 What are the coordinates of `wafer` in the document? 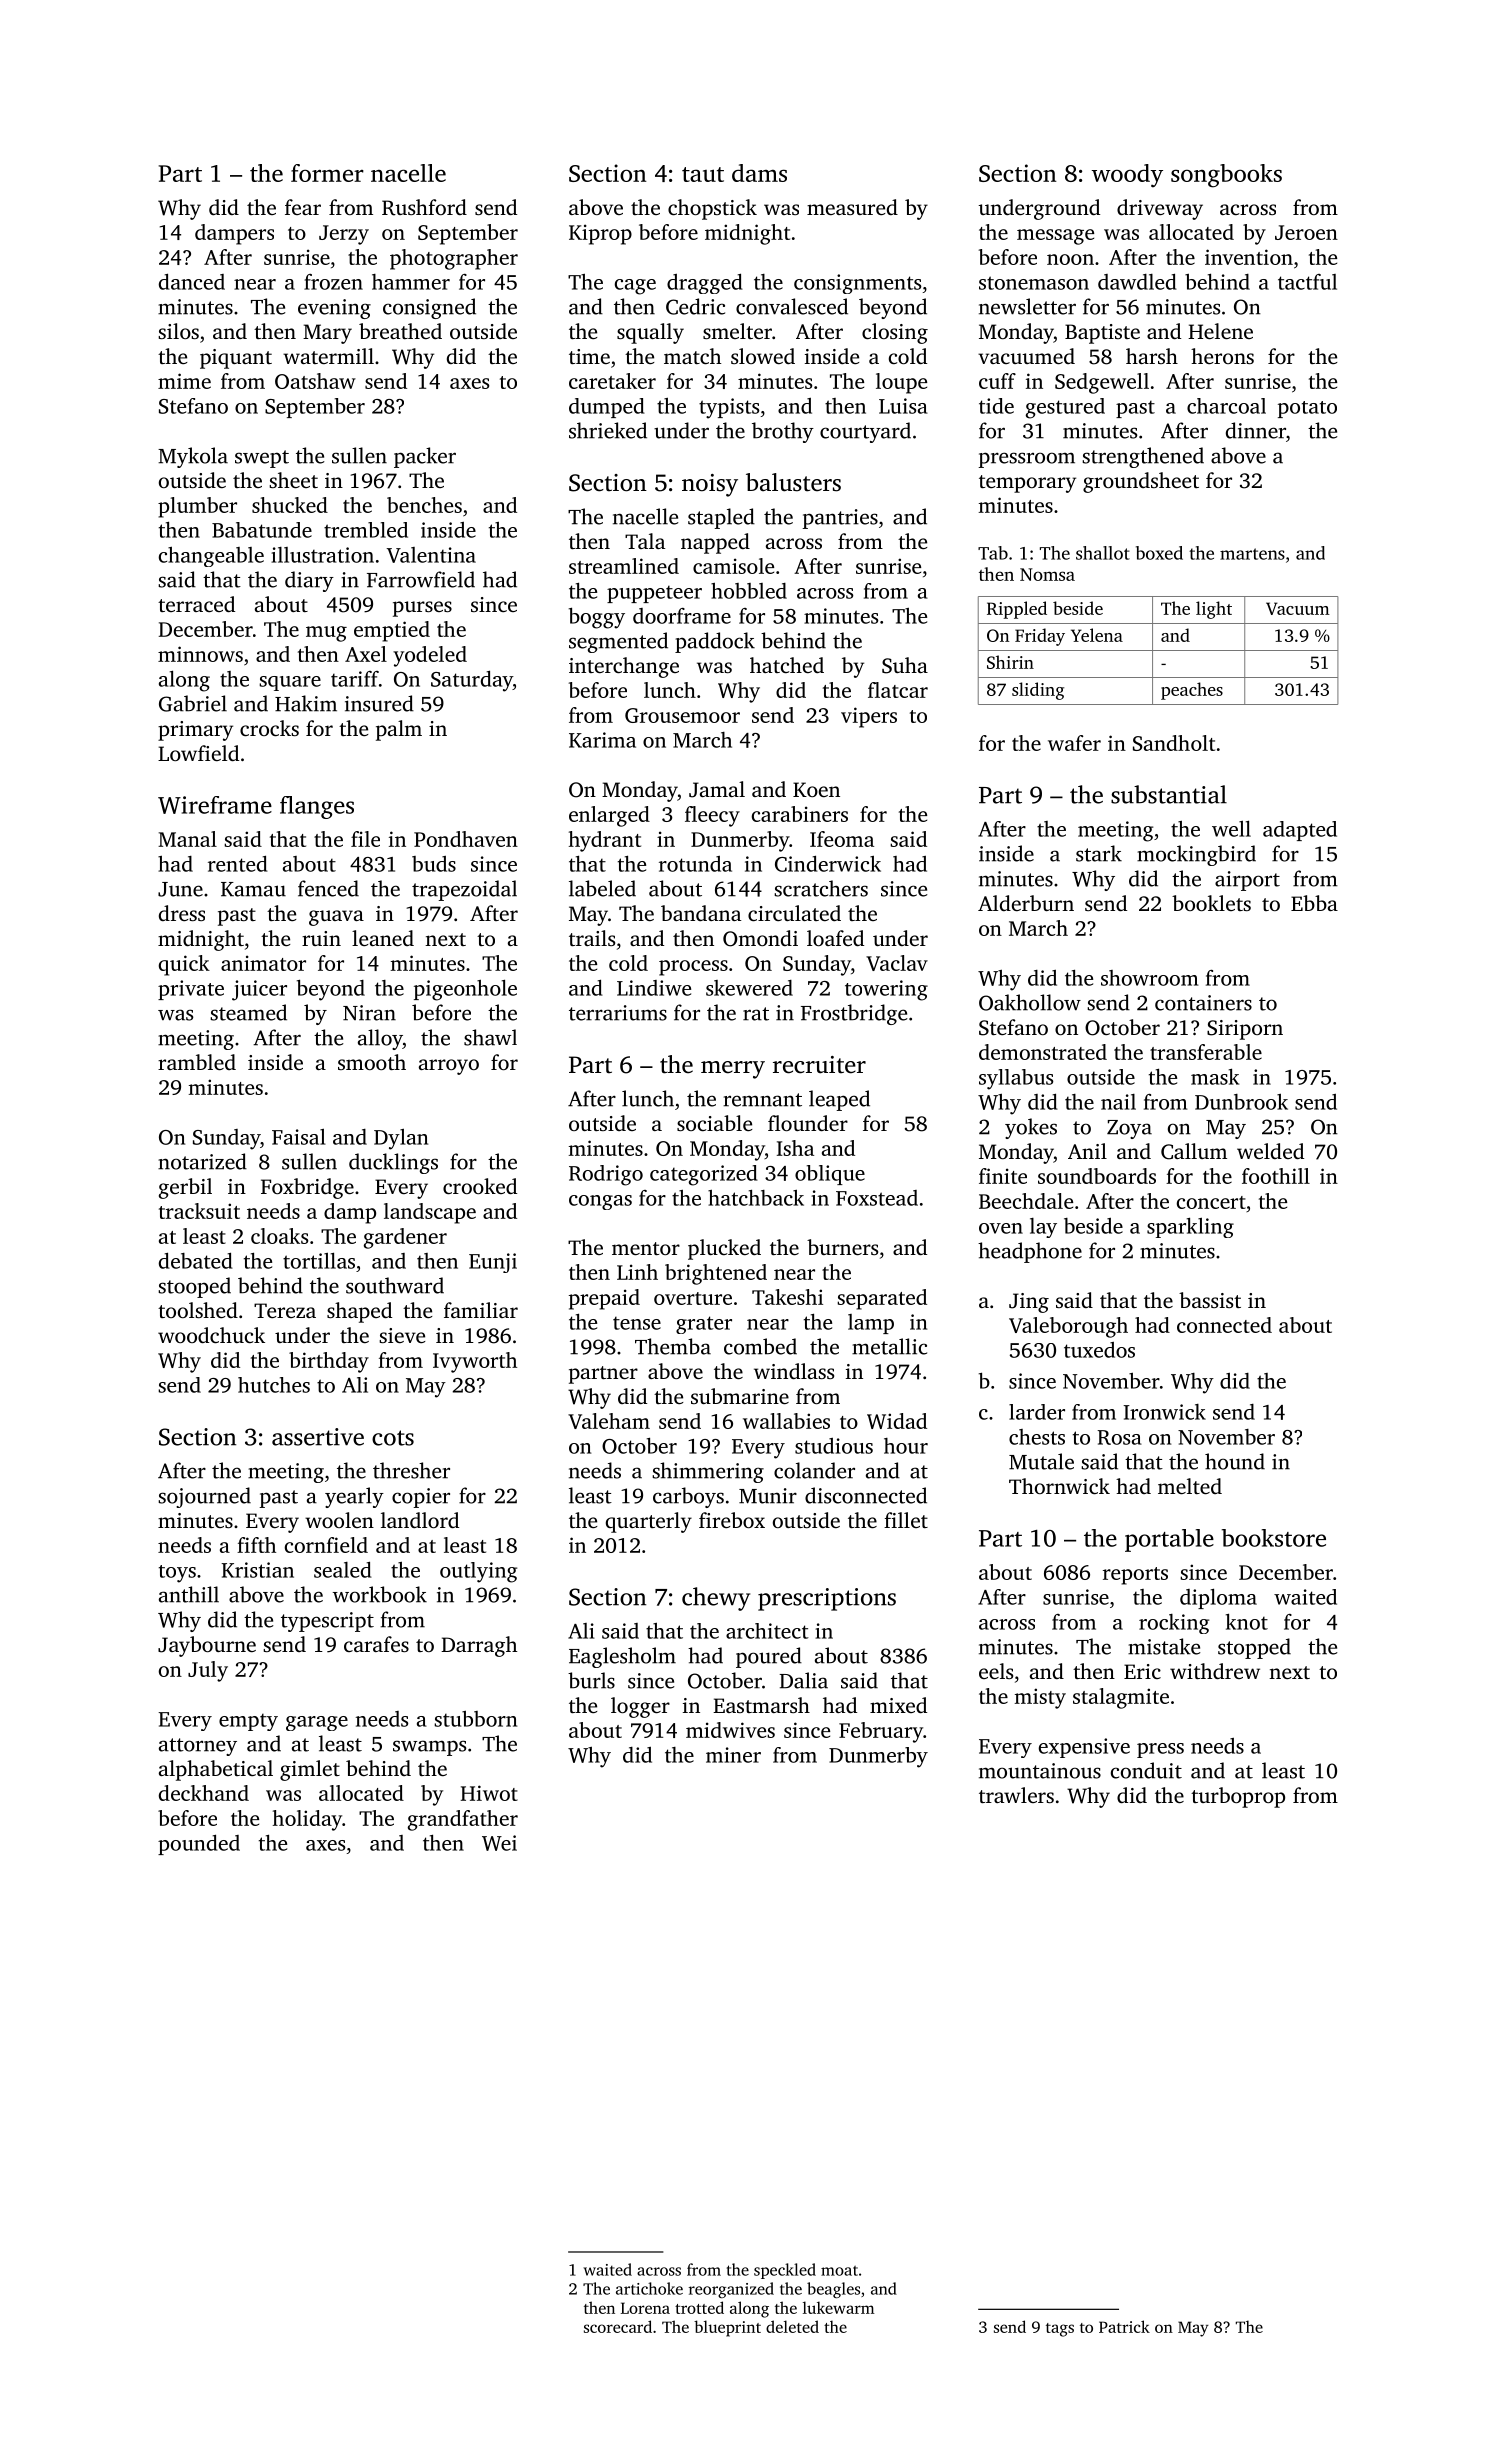 It's located at (1074, 743).
